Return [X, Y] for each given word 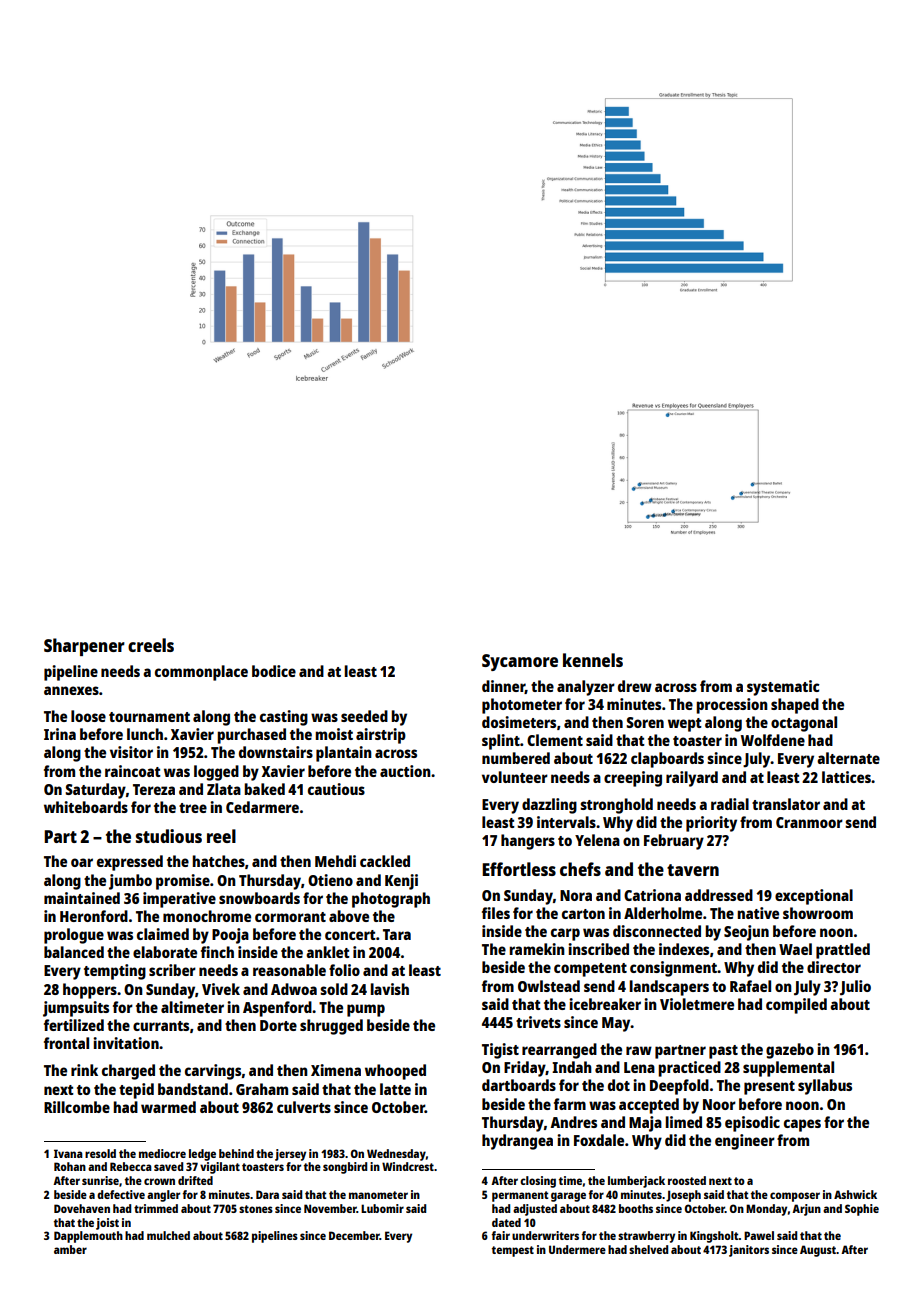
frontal [66, 1043]
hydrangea [517, 1142]
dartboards [519, 1085]
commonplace [201, 673]
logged [216, 773]
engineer [745, 1142]
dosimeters [519, 722]
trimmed [156, 1208]
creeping [633, 779]
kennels [593, 660]
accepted [649, 1106]
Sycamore [520, 662]
